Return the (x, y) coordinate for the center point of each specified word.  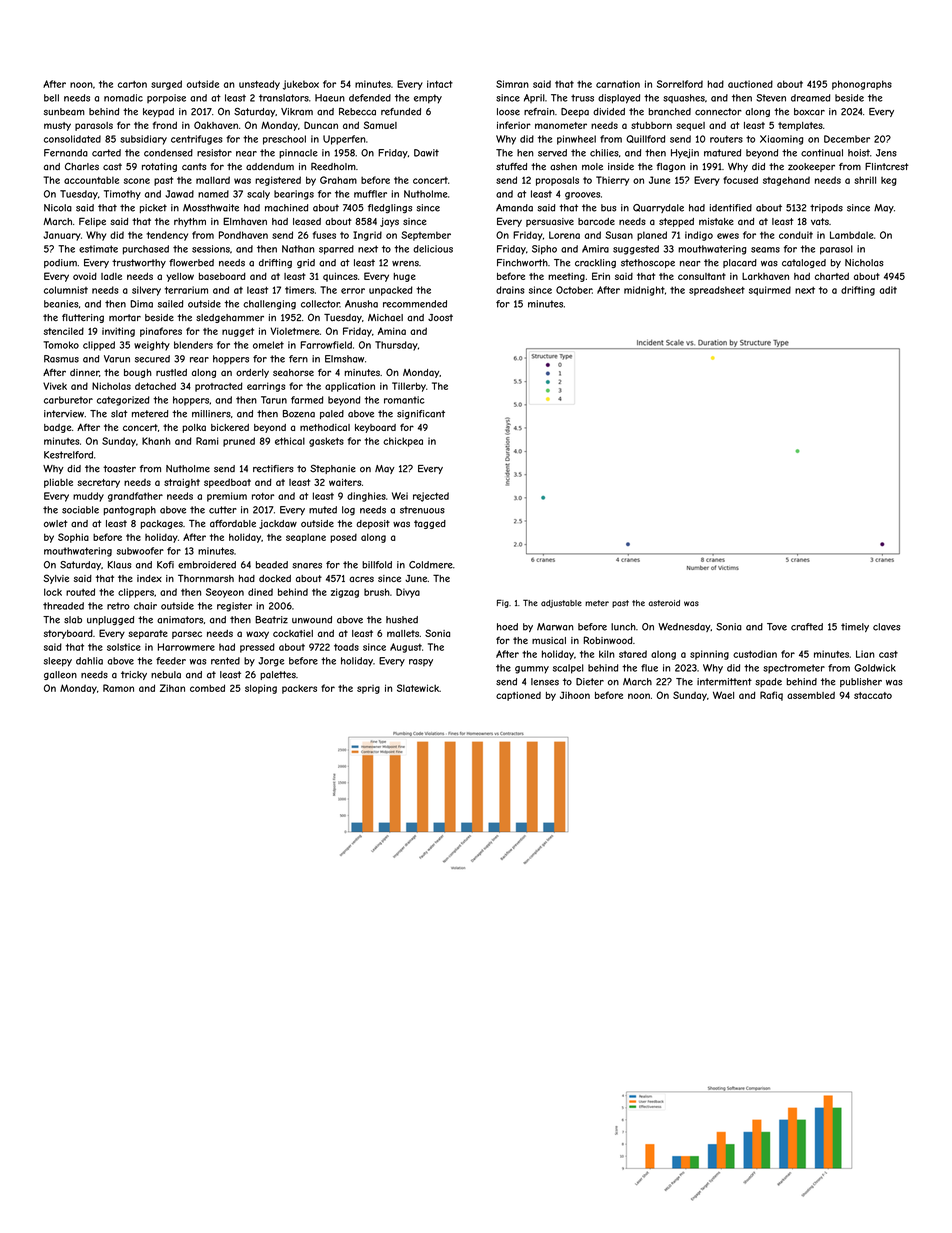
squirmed (770, 291)
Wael (723, 695)
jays (389, 222)
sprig (368, 689)
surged (166, 85)
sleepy (58, 662)
